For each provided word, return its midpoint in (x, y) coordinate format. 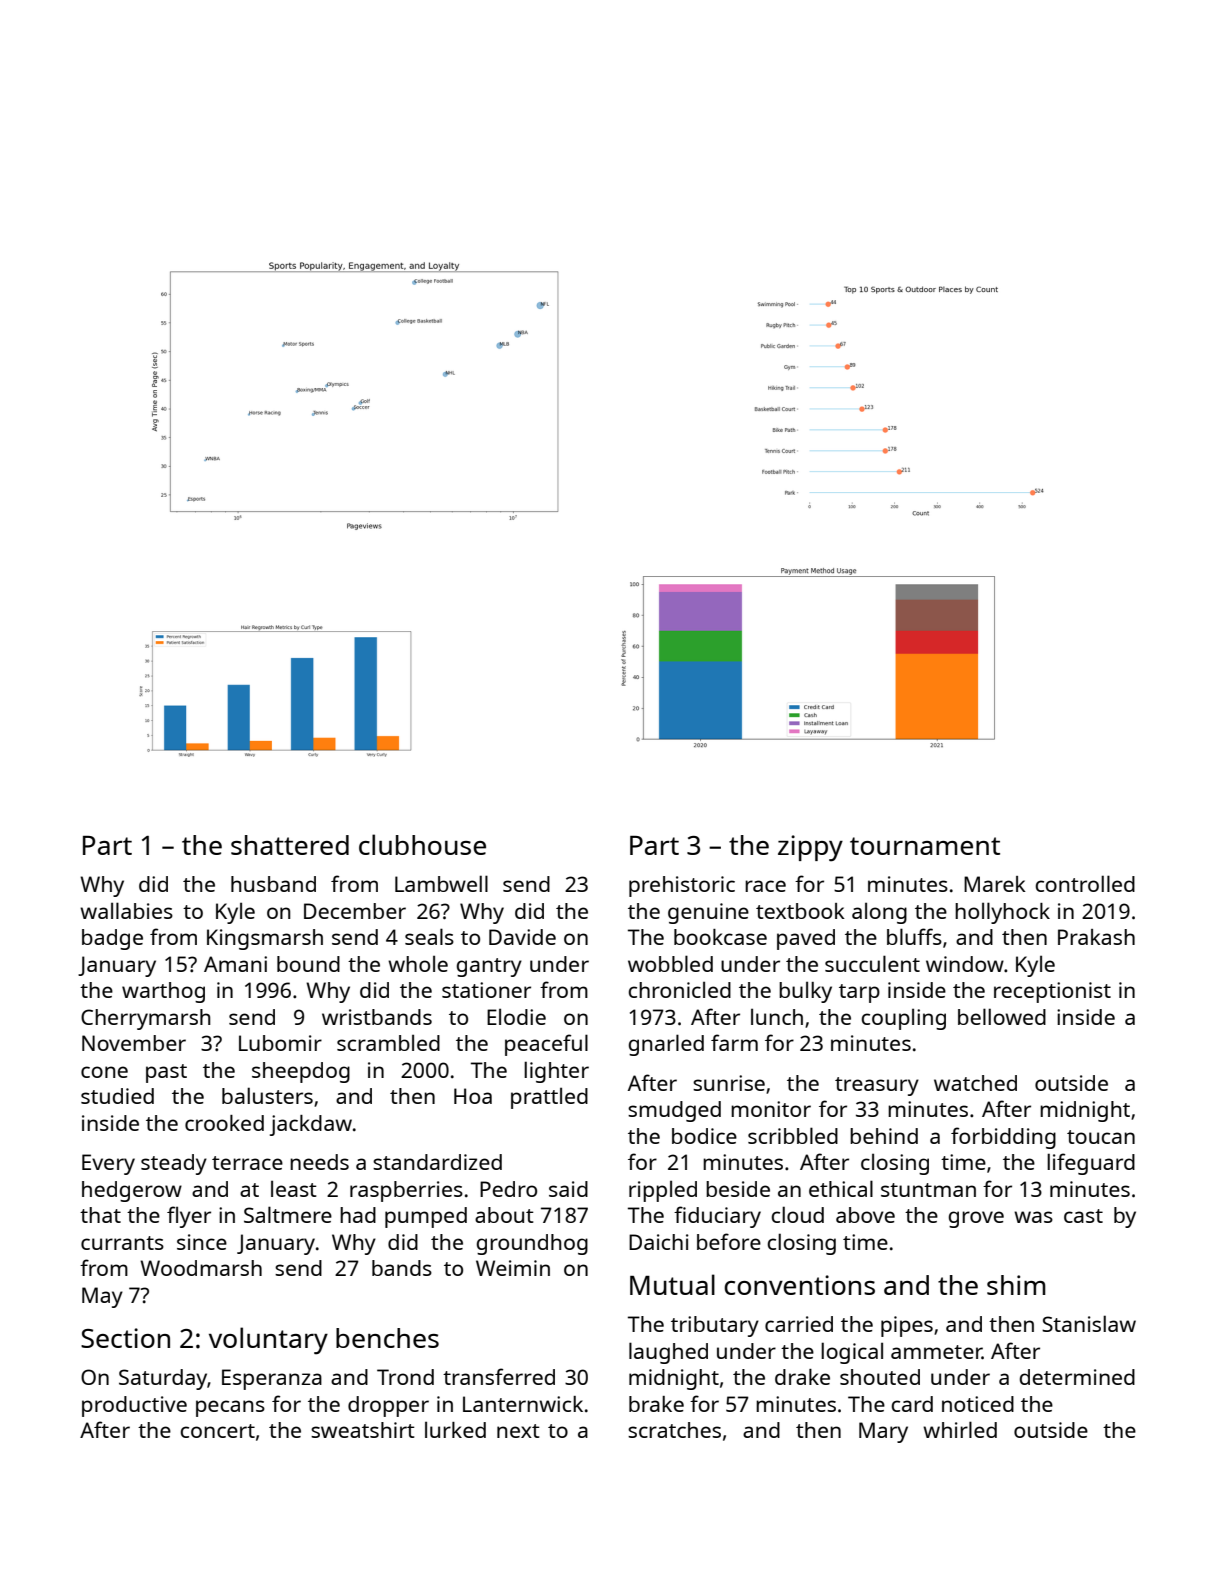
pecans (230, 1408)
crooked (224, 1123)
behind (884, 1136)
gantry (489, 967)
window (965, 964)
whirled (960, 1429)
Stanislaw (1089, 1323)
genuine (708, 913)
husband (273, 884)
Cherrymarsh (146, 1019)
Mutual (672, 1284)
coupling (903, 1019)
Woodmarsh (201, 1268)
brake (656, 1404)
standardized (437, 1162)
